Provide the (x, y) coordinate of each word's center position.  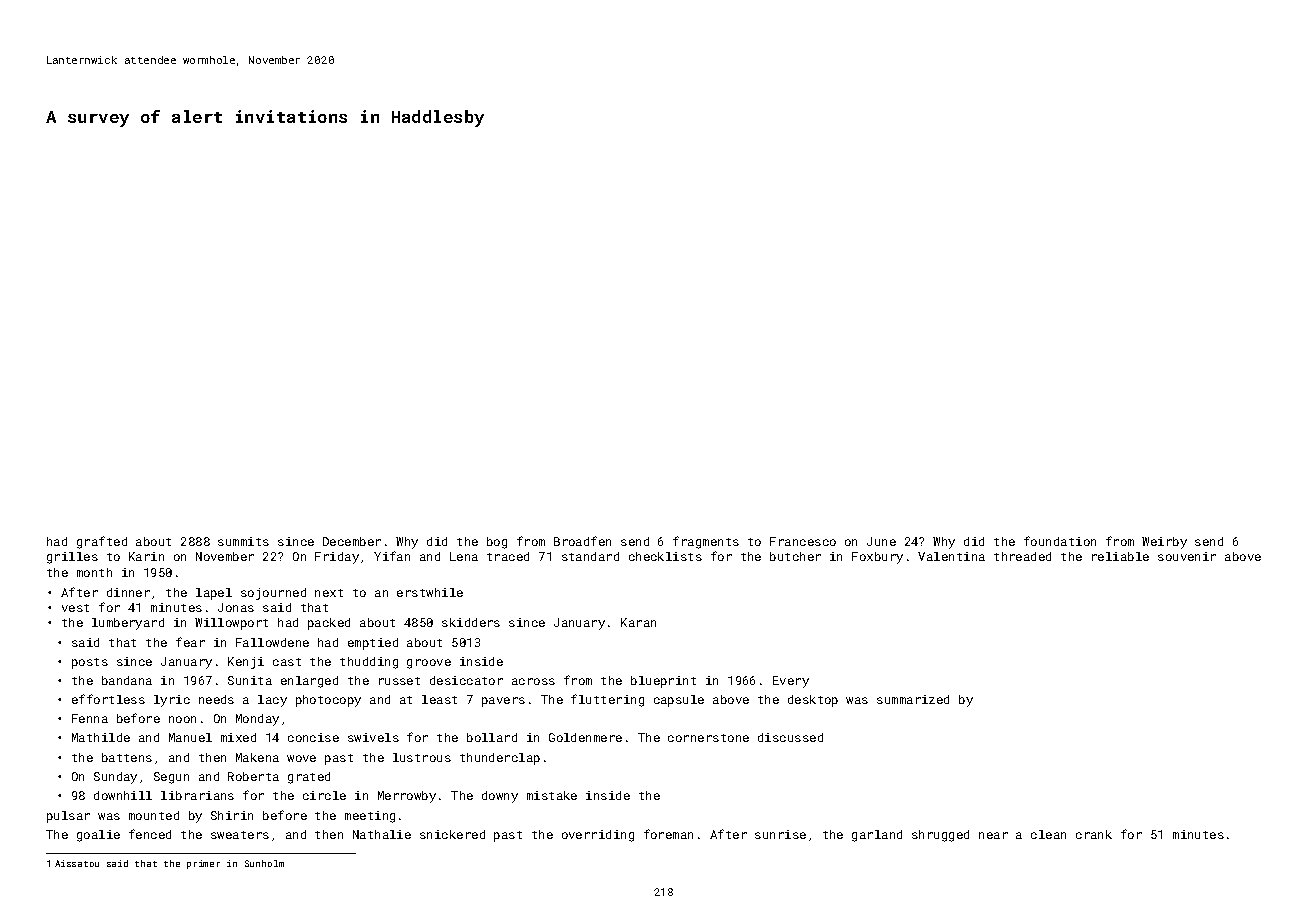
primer (203, 864)
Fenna (90, 718)
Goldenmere (585, 737)
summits (243, 541)
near (993, 835)
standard (590, 556)
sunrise (780, 834)
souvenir (1187, 556)
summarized (913, 699)
